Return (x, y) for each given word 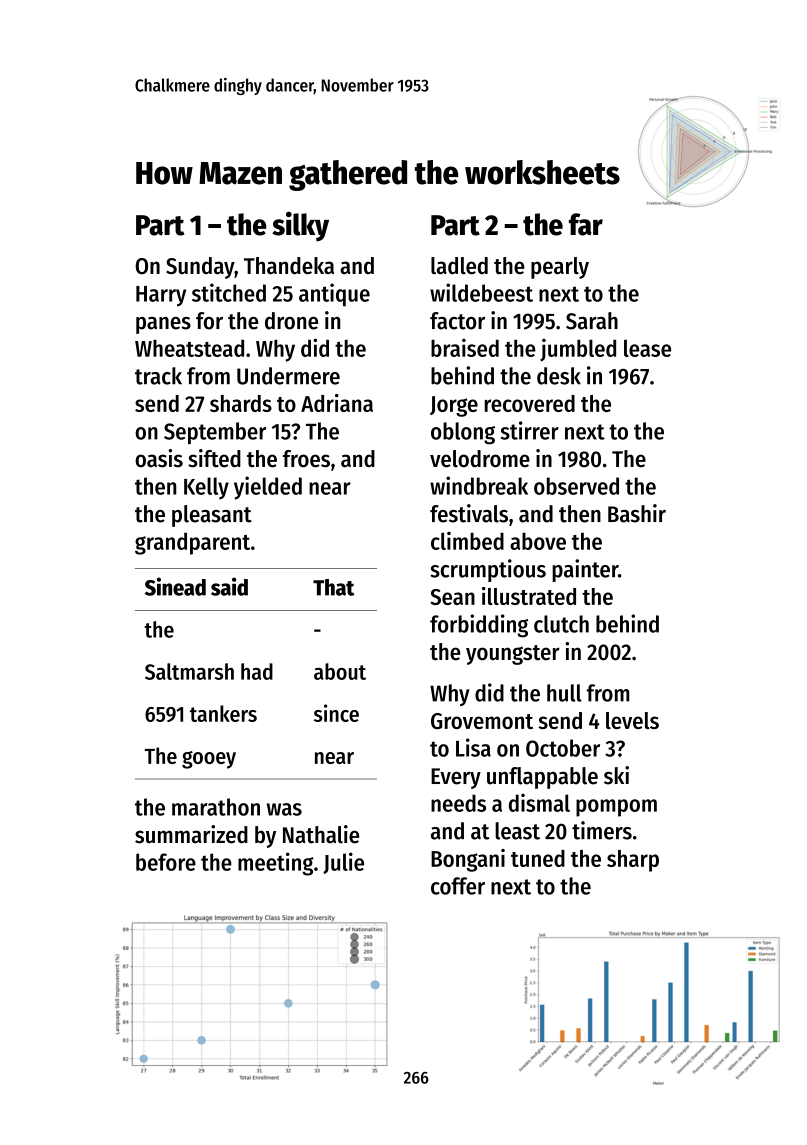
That (333, 587)
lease (647, 348)
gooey (209, 760)
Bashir (637, 513)
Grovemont (482, 721)
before (166, 862)
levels (632, 720)
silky (300, 226)
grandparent (192, 543)
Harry (161, 296)
